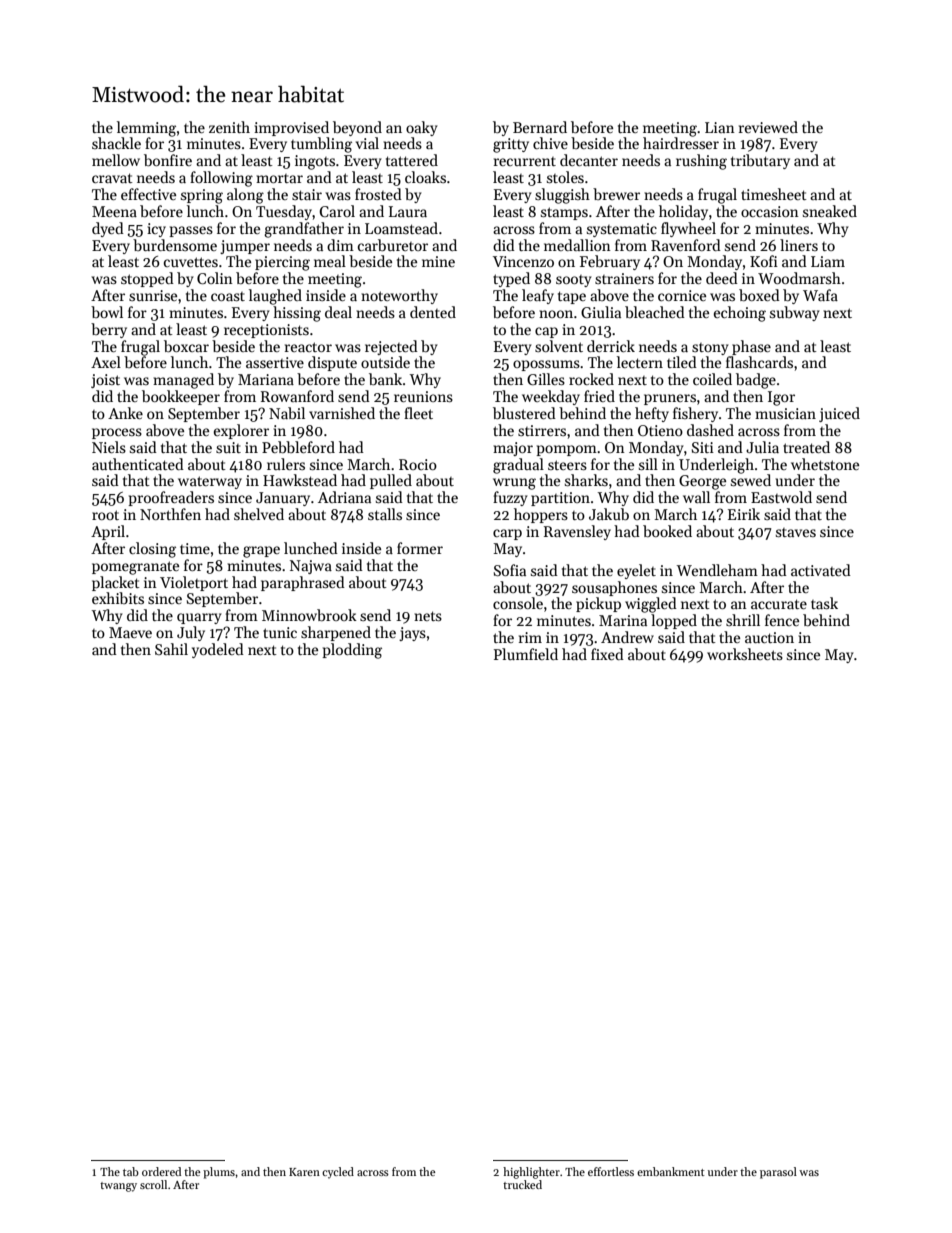 The width and height of the screenshot is (952, 1233). What do you see at coordinates (745, 654) in the screenshot?
I see `worksheets` at bounding box center [745, 654].
